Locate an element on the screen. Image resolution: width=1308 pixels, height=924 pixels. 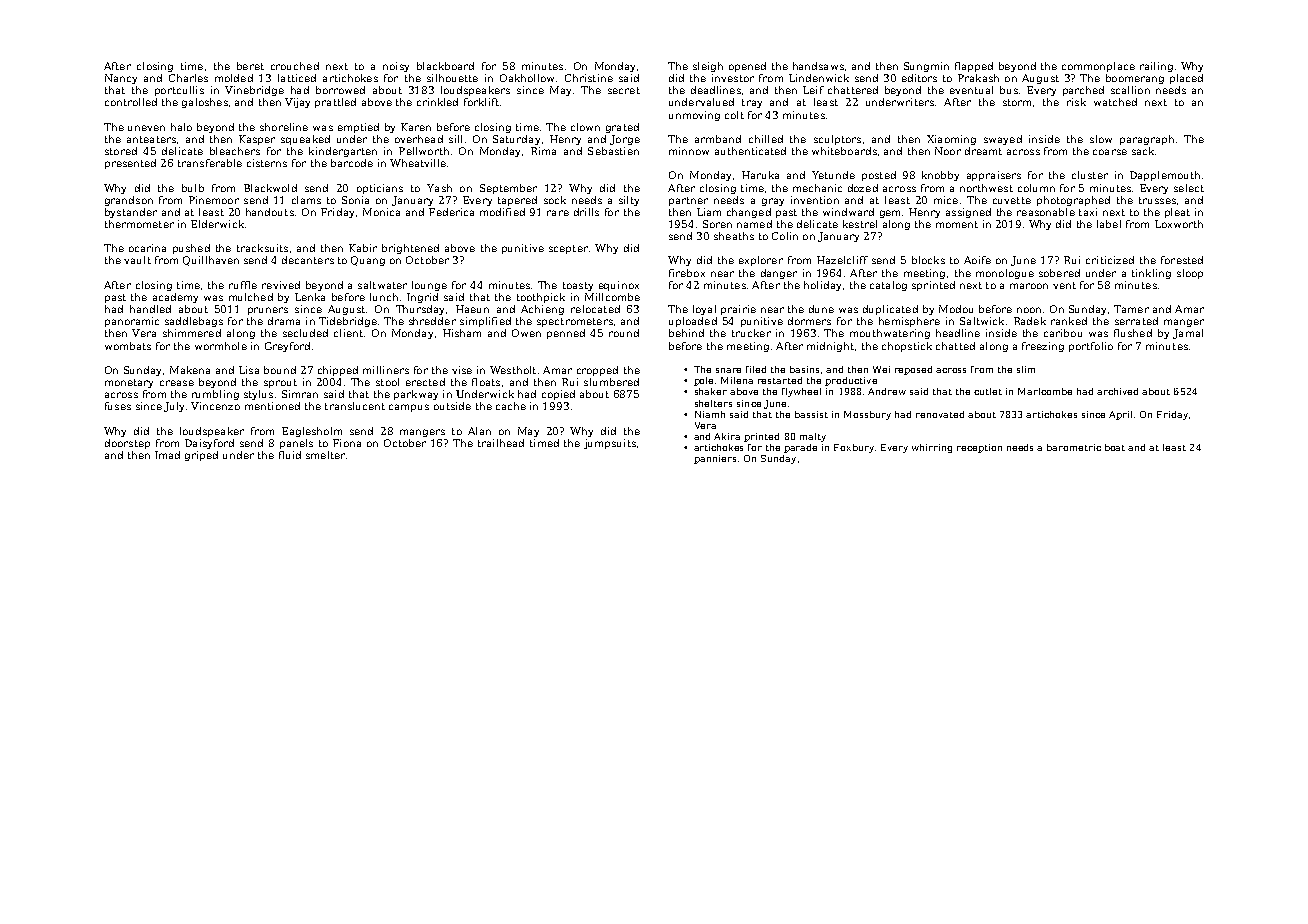
Pinemoor is located at coordinates (214, 200).
